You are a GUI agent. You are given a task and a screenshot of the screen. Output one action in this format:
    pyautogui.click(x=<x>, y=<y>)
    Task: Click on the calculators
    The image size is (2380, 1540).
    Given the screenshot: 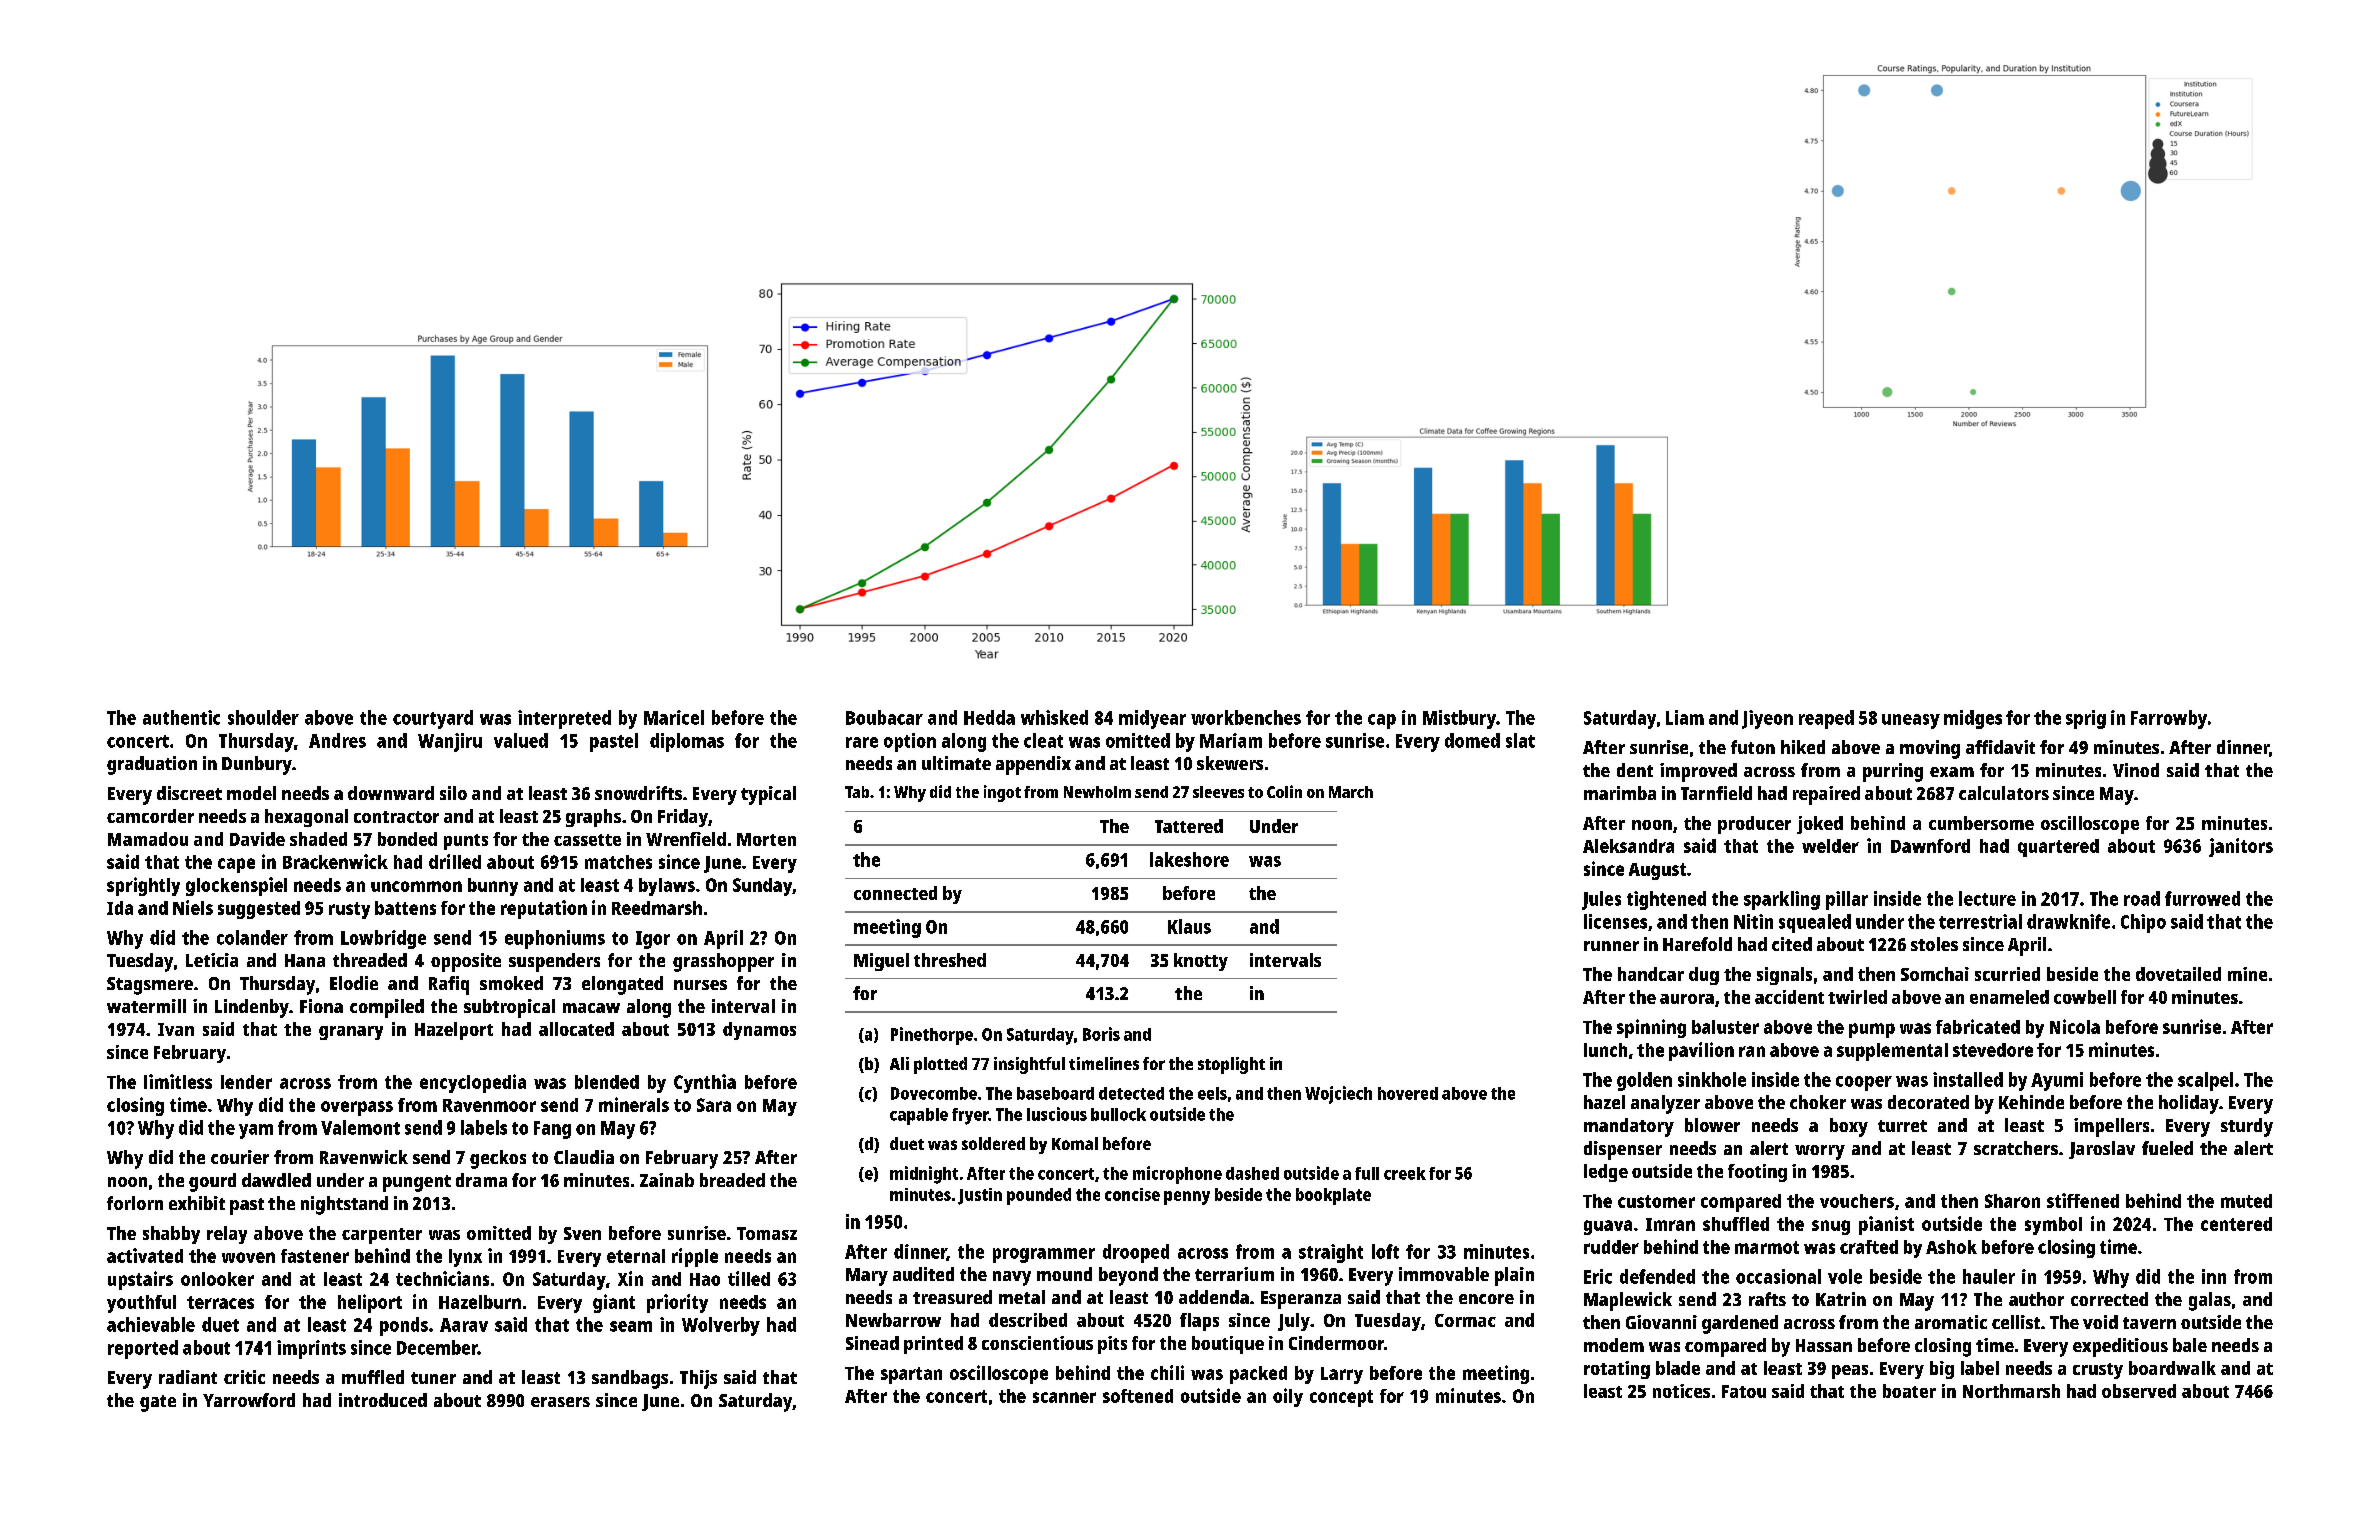 What is the action you would take?
    pyautogui.click(x=2004, y=793)
